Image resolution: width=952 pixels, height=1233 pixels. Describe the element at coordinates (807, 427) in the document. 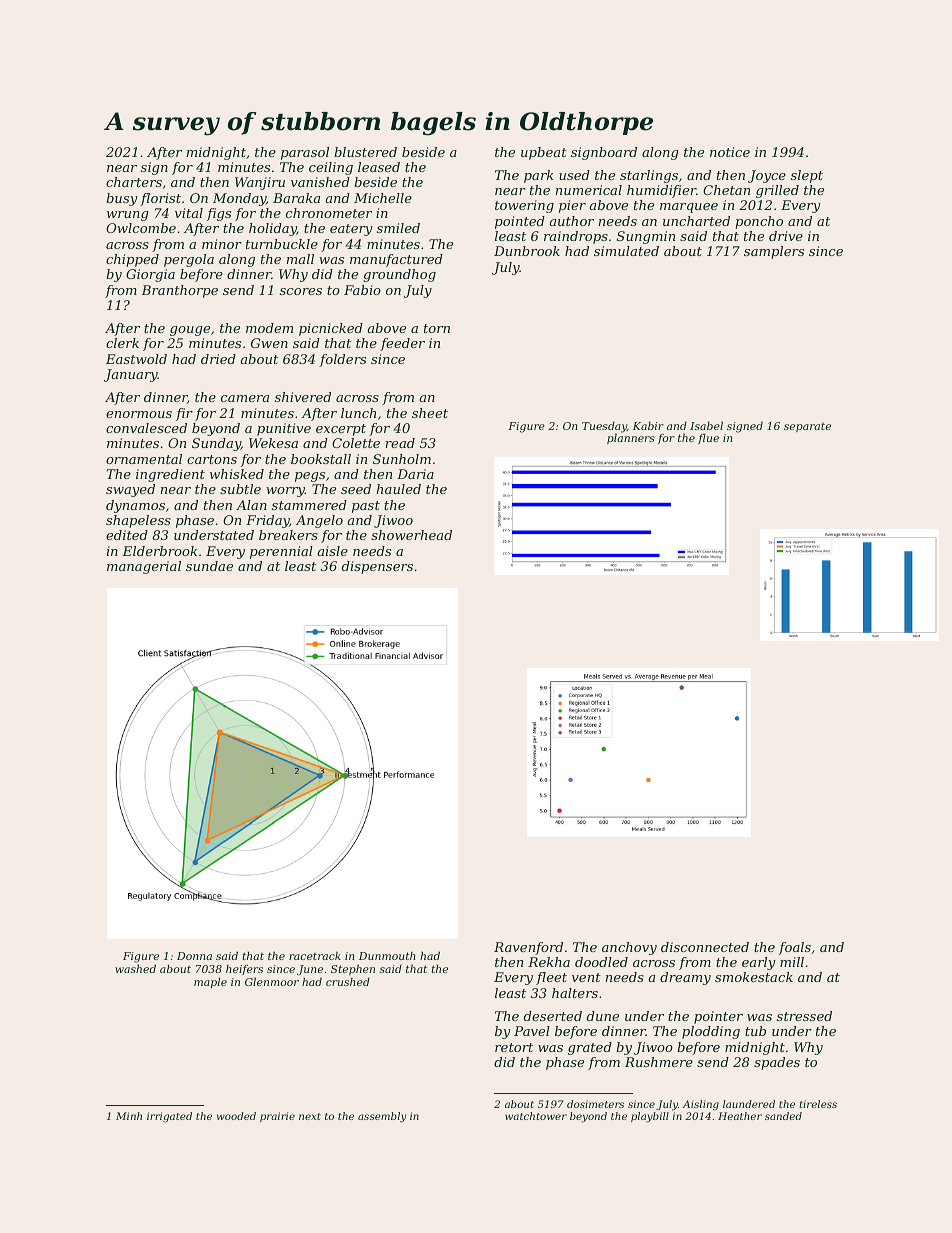

I see `separate` at that location.
